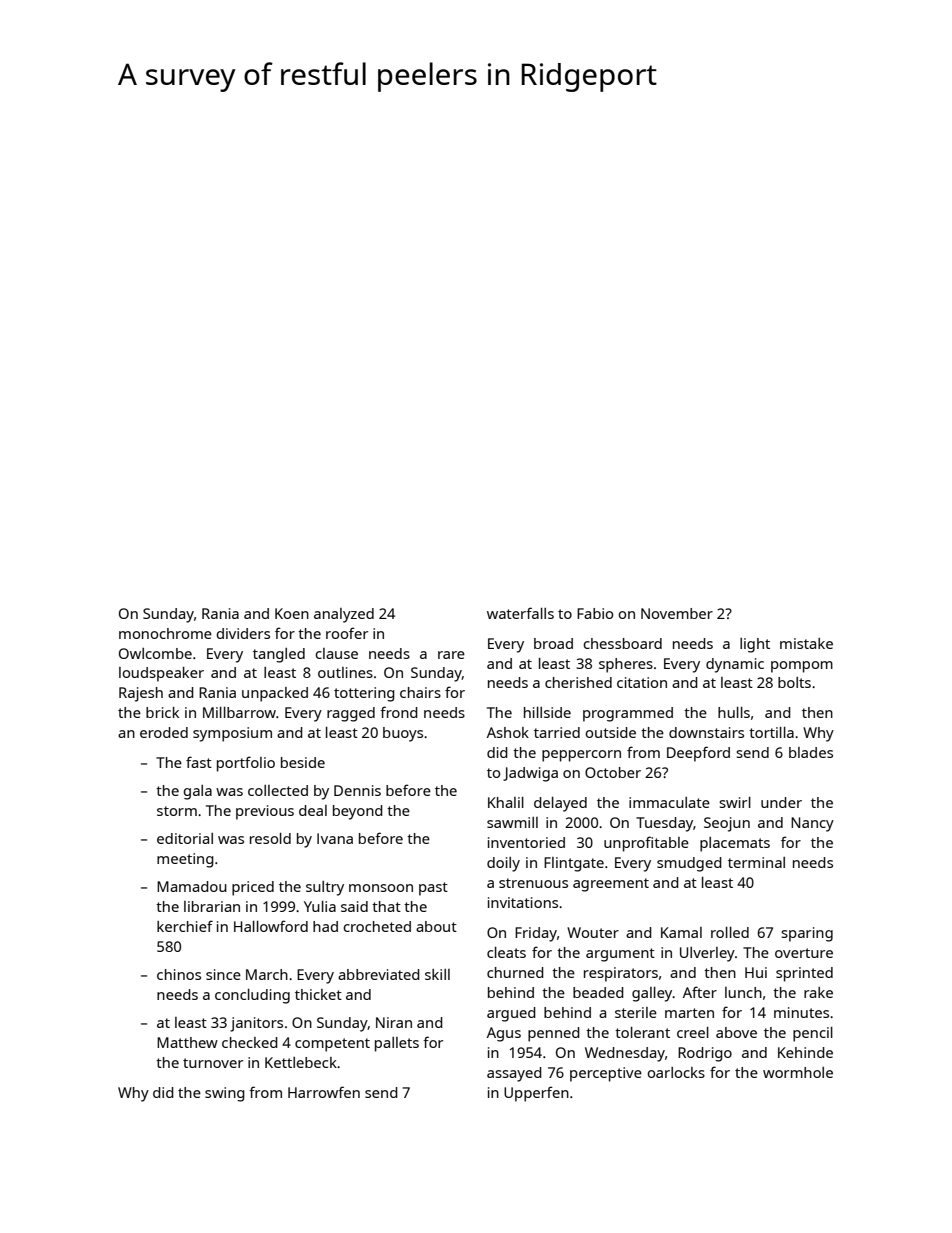  I want to click on meeting, so click(185, 860).
